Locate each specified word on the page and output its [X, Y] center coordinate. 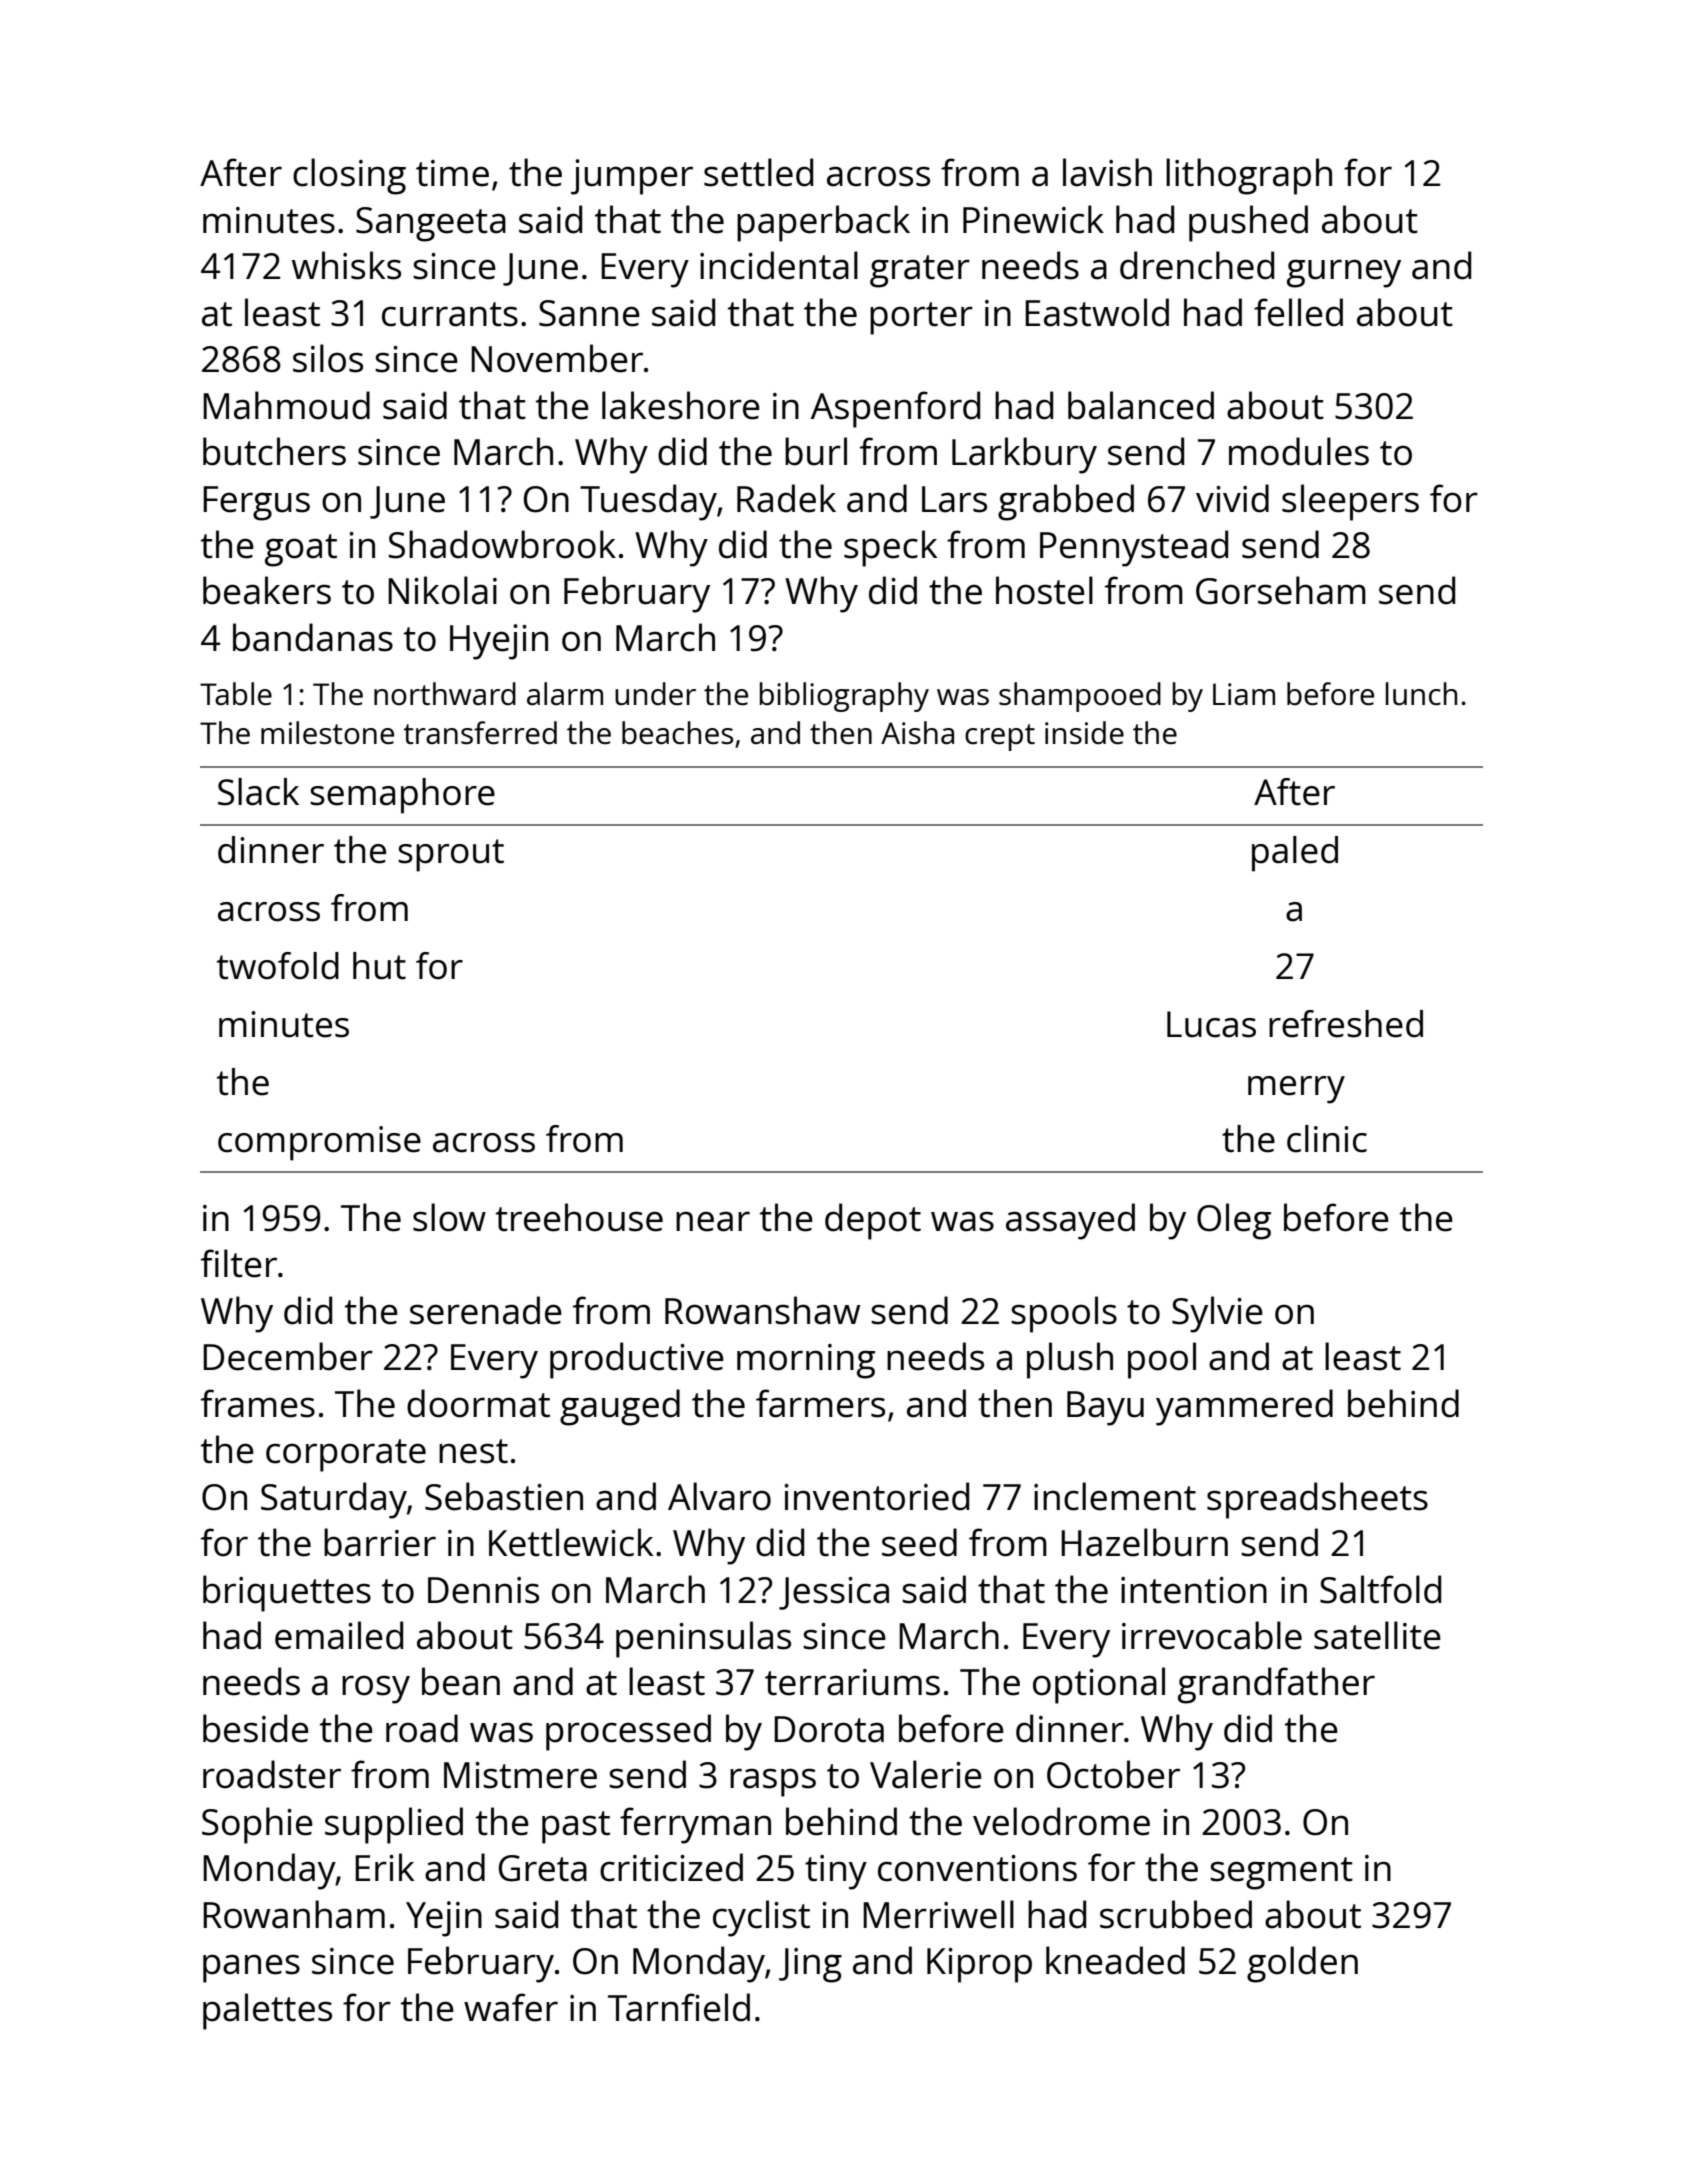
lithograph [1249, 176]
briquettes [287, 1593]
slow [449, 1217]
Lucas [1211, 1024]
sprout [451, 855]
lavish [1107, 172]
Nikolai [442, 590]
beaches [677, 733]
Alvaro [719, 1496]
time [452, 173]
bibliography [844, 697]
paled [1295, 854]
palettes [267, 2011]
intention [1194, 1590]
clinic [1327, 1139]
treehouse [579, 1217]
